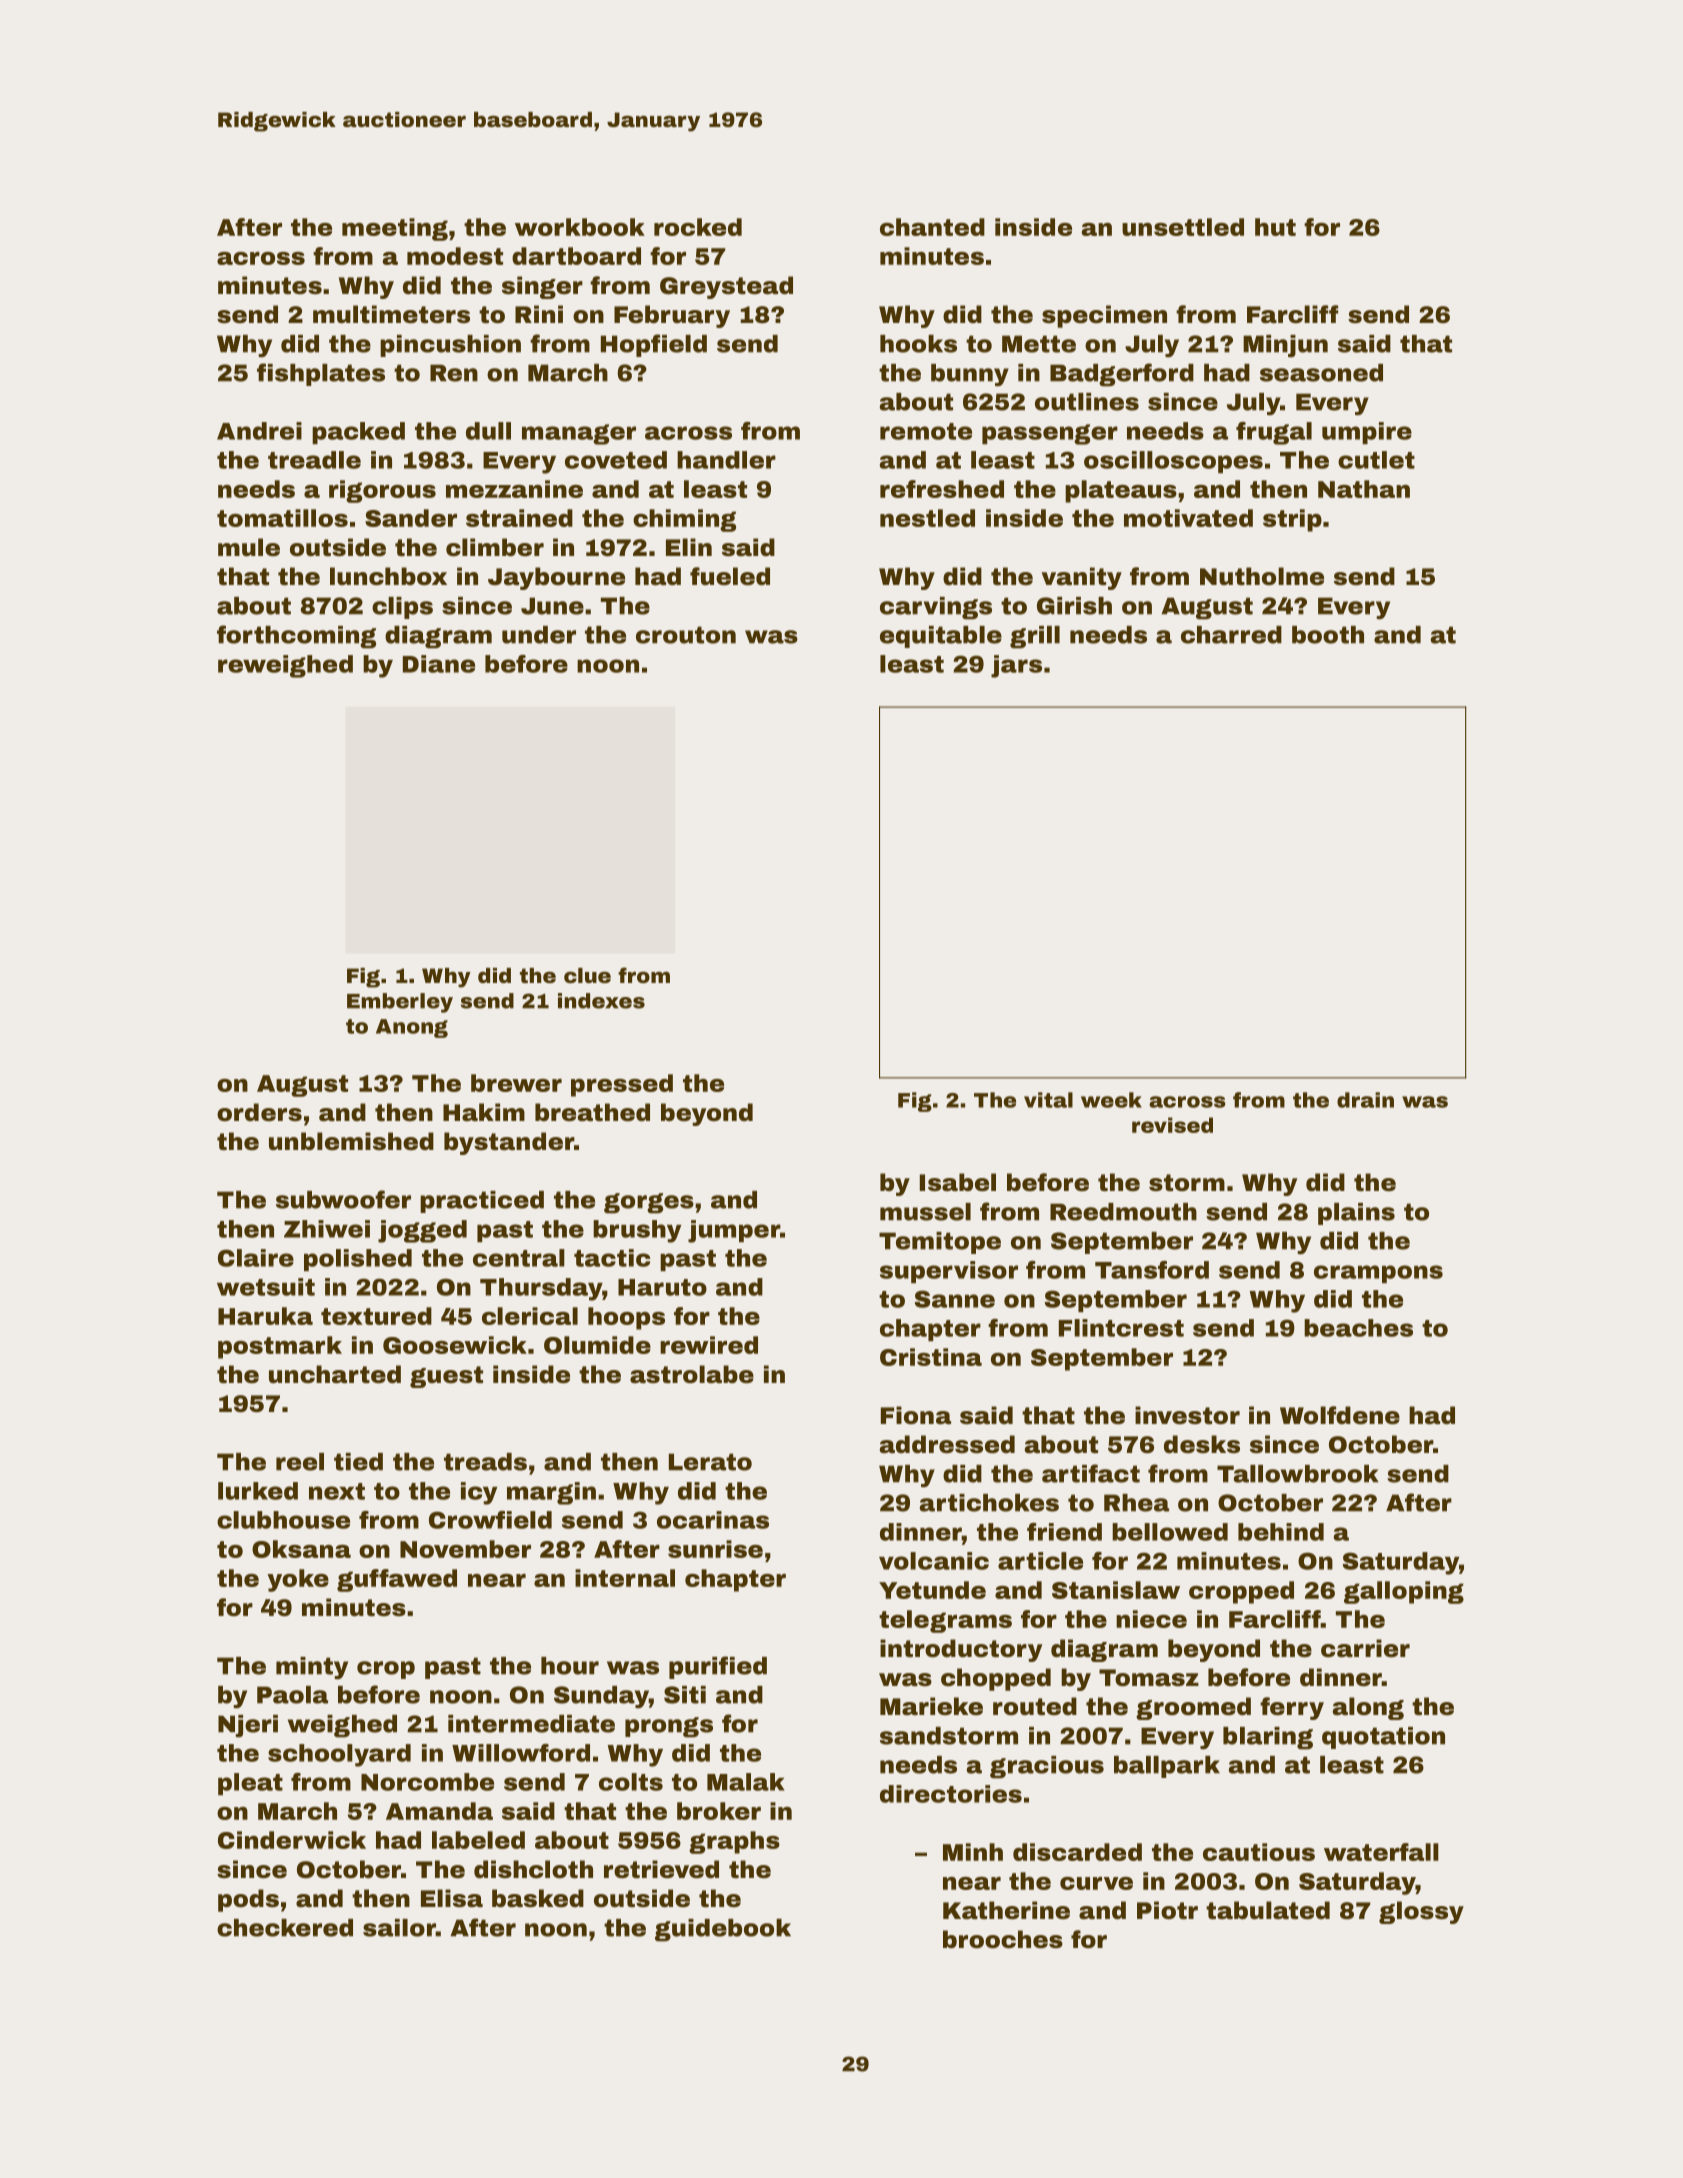 Image resolution: width=1683 pixels, height=2178 pixels. I want to click on next, so click(337, 1491).
